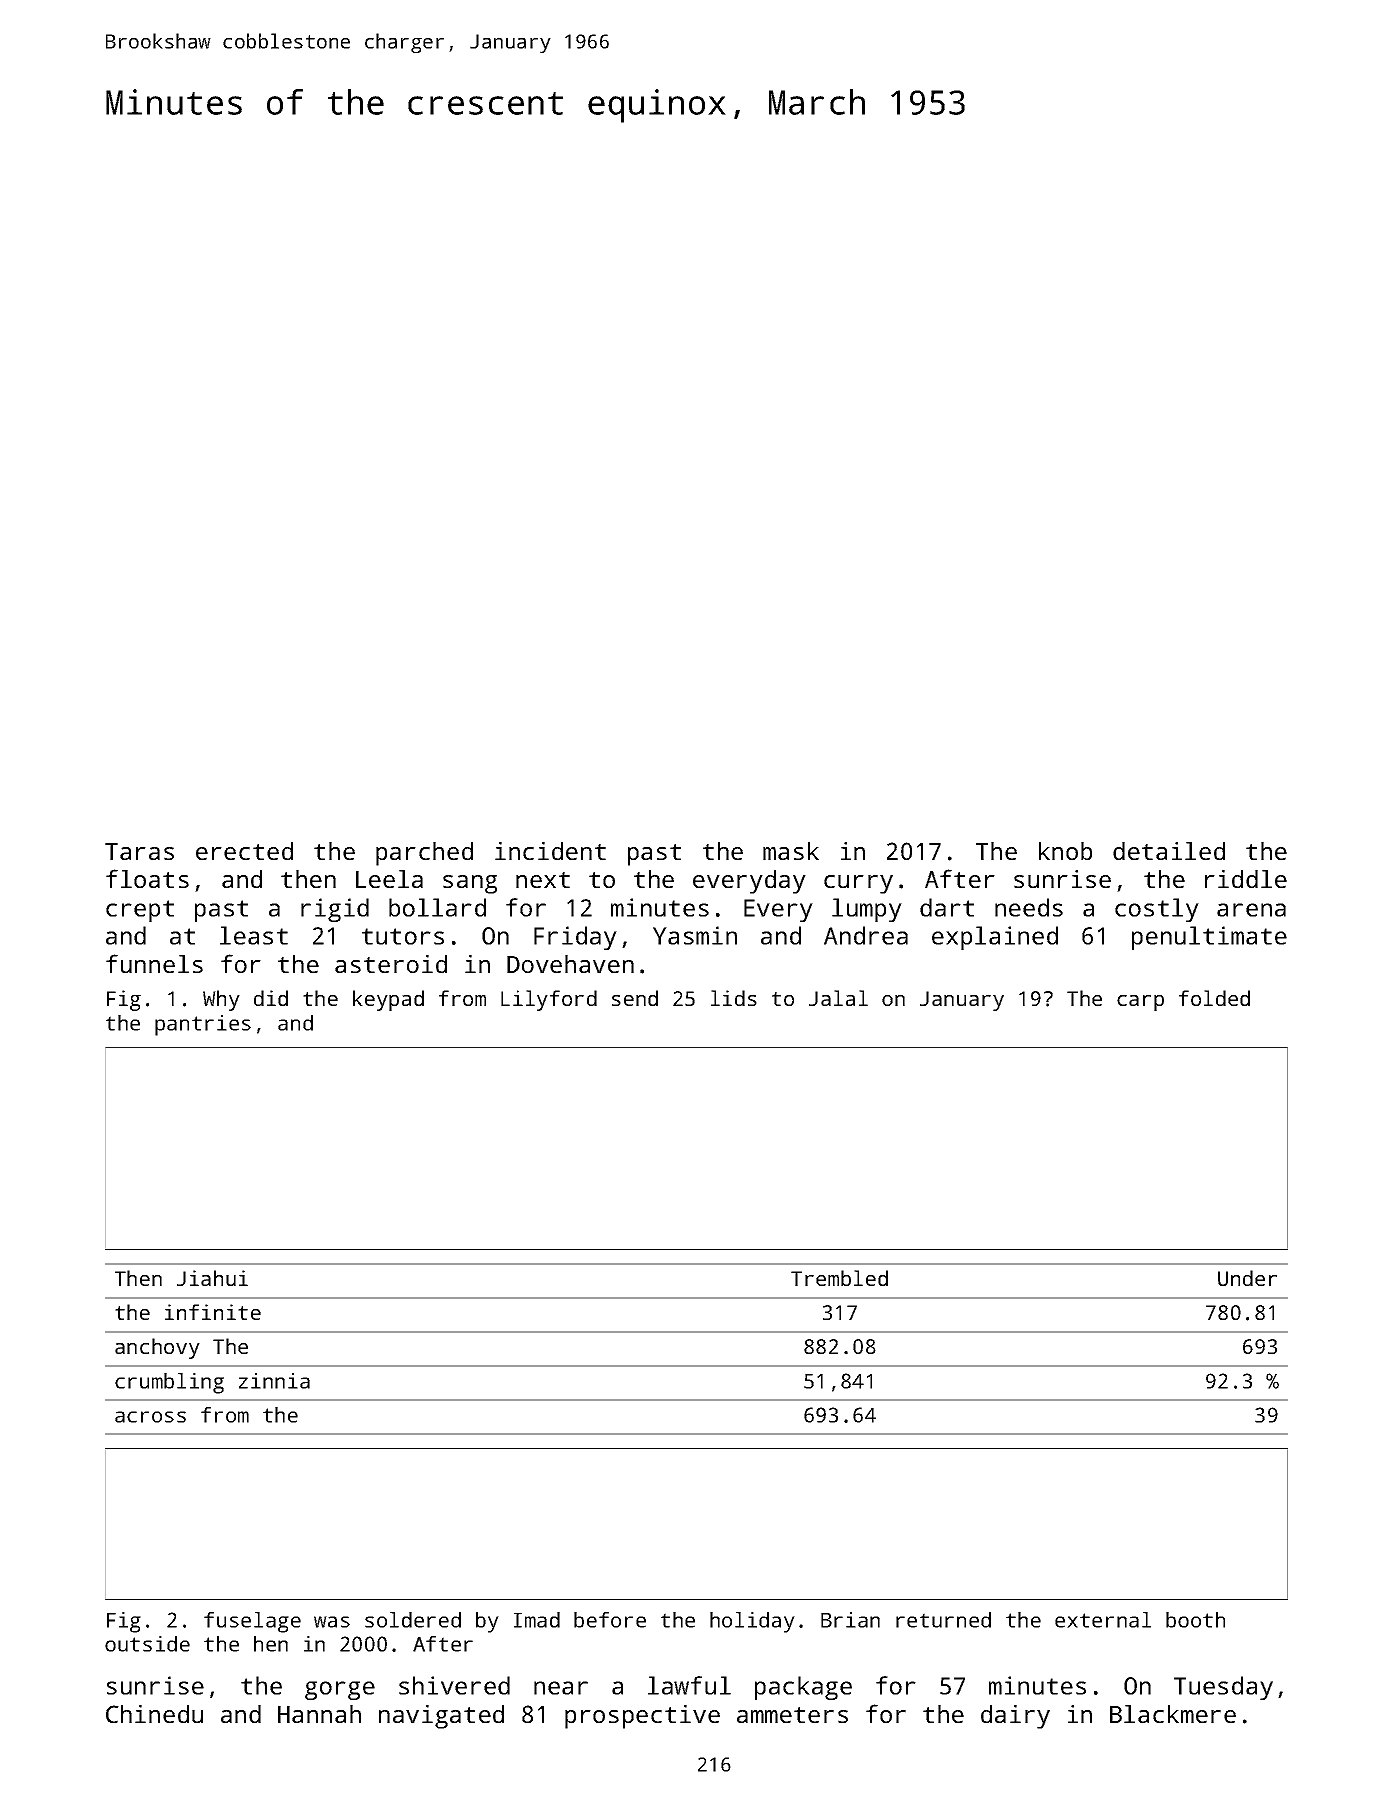 The width and height of the image is (1393, 1802). What do you see at coordinates (1247, 1278) in the image?
I see `Under` at bounding box center [1247, 1278].
